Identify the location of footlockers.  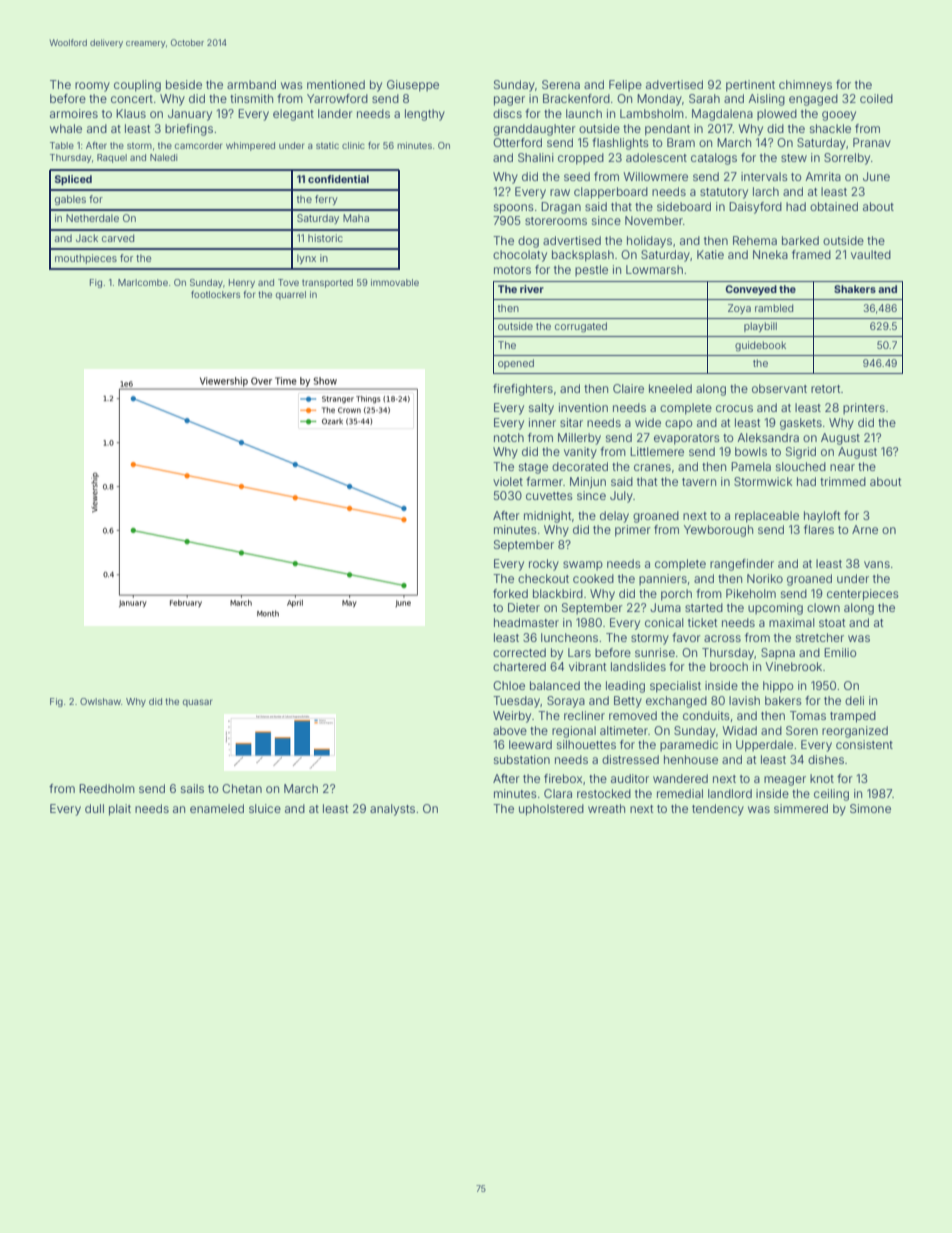
(215, 294).
